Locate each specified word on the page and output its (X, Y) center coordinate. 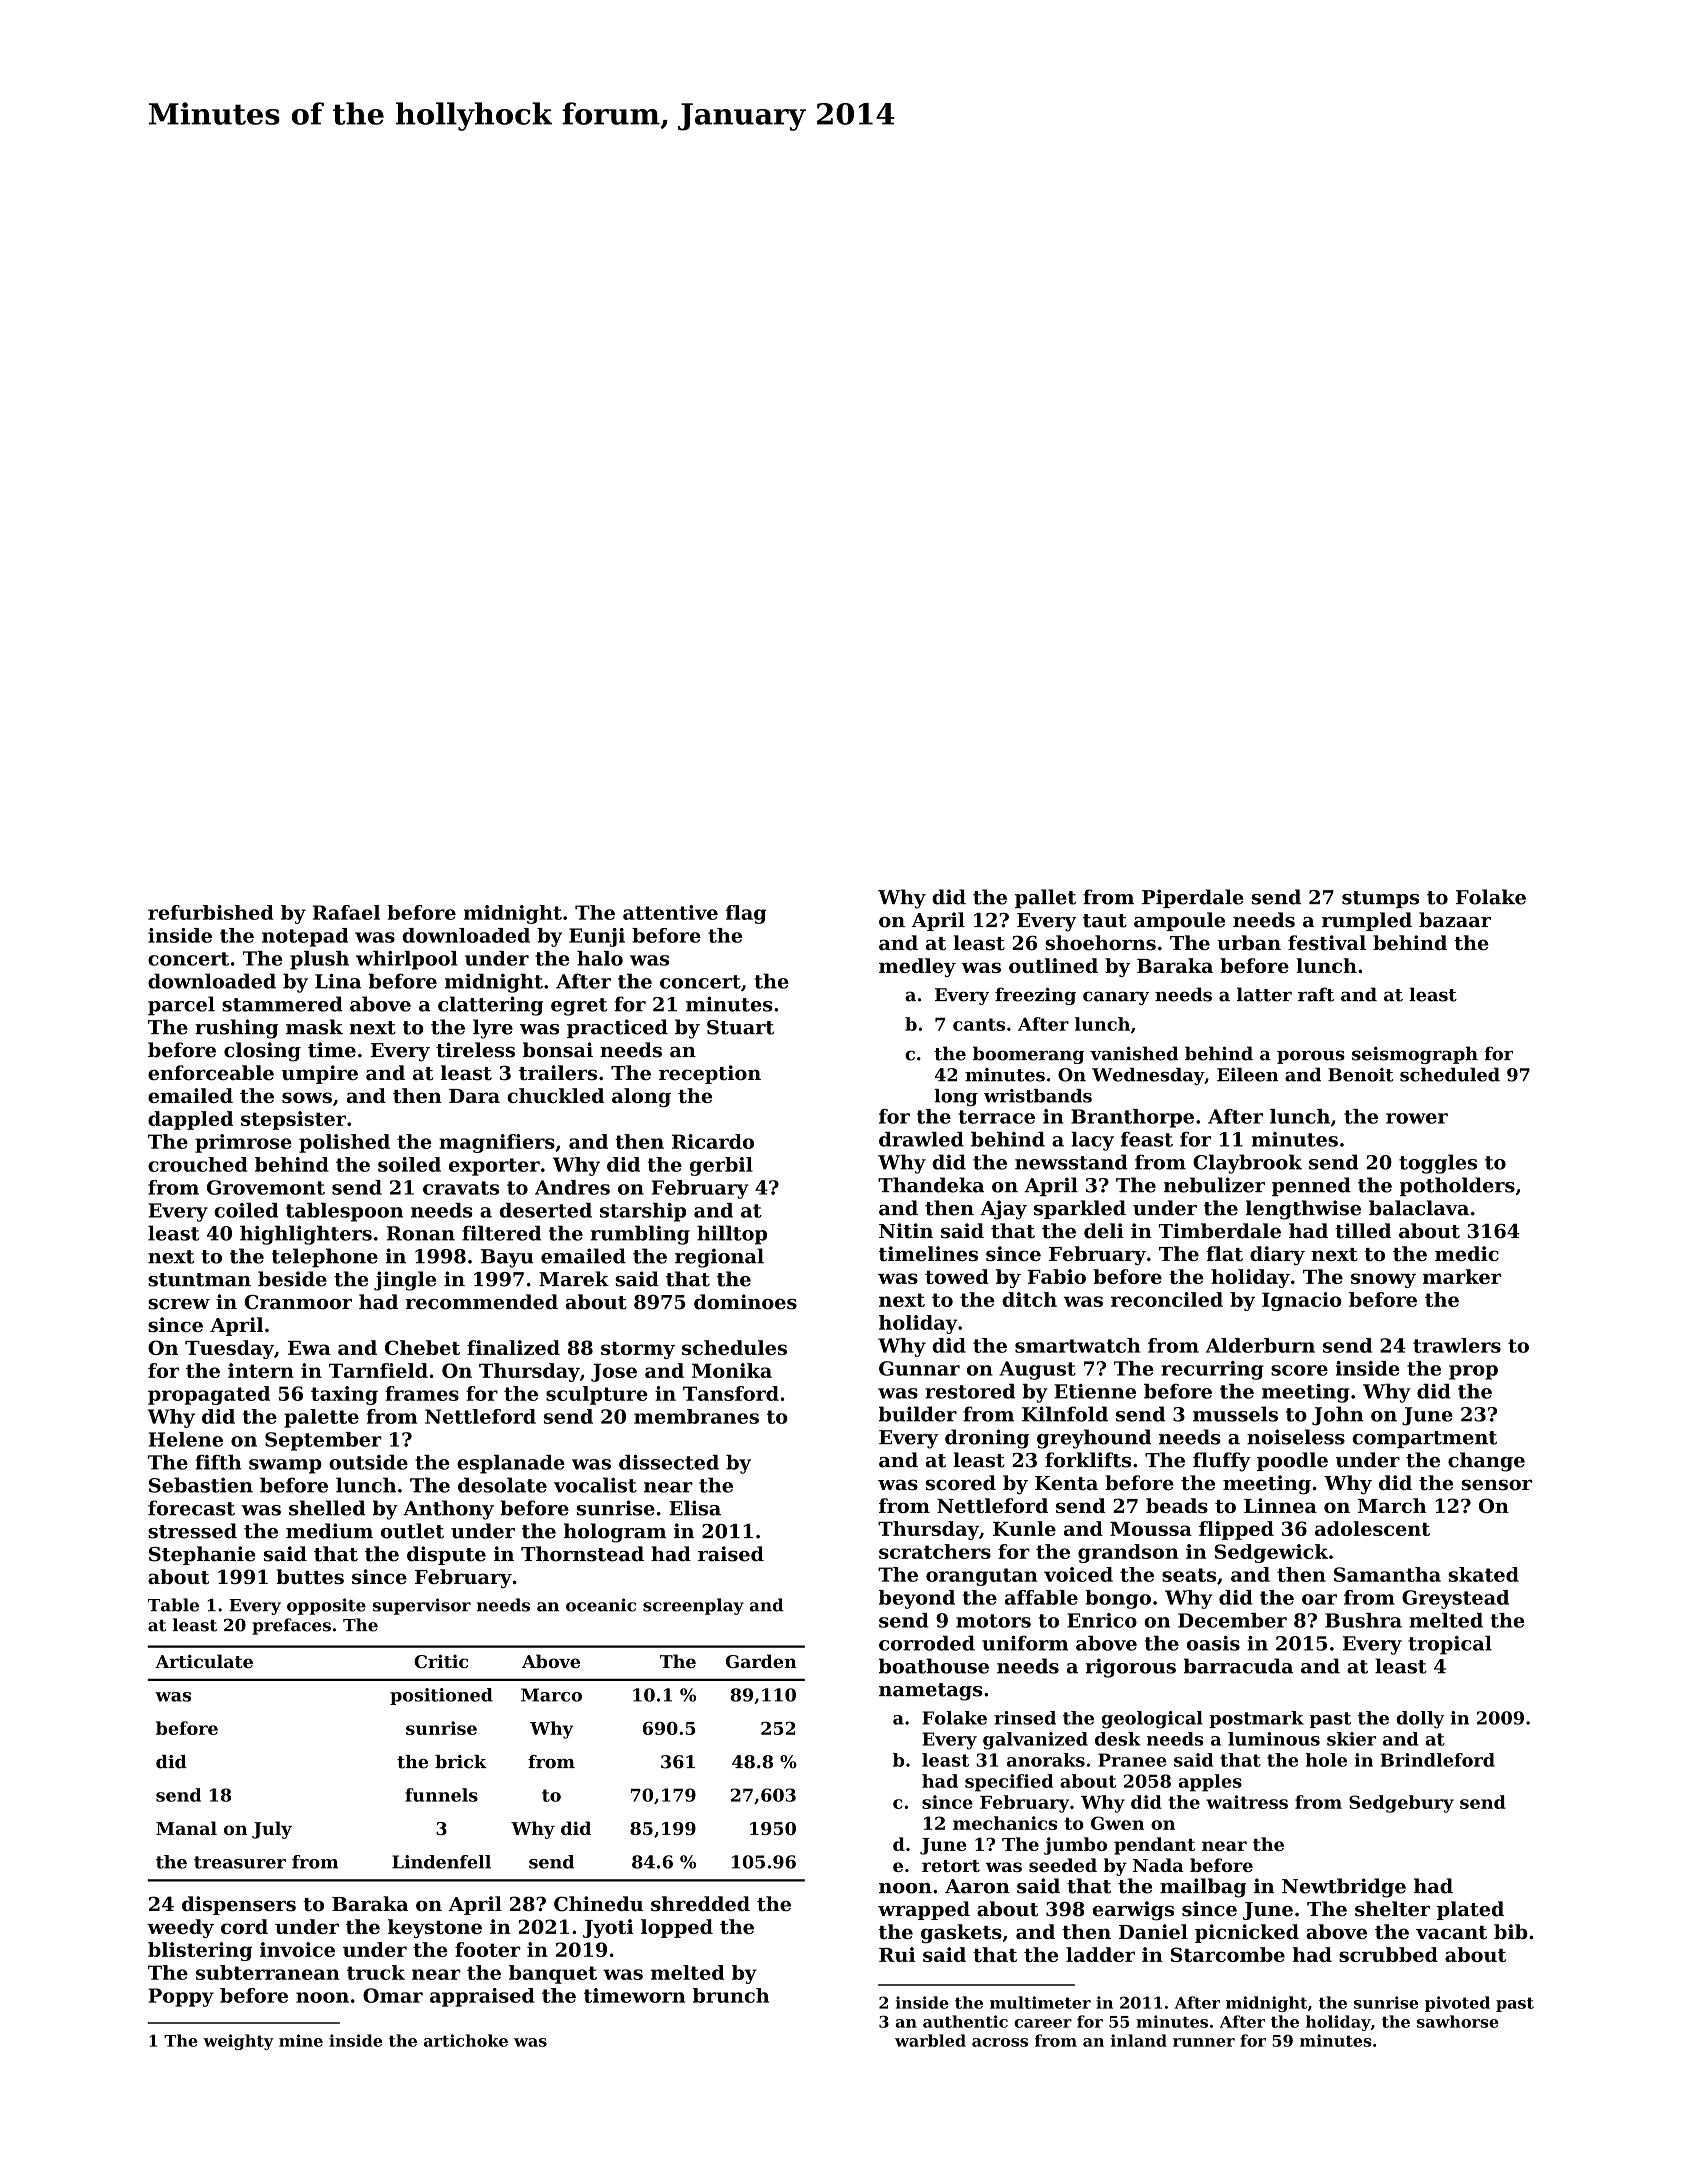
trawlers (1457, 1345)
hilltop (732, 1235)
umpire (320, 1074)
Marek (574, 1279)
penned (1311, 1186)
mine (301, 2040)
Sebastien (201, 1485)
